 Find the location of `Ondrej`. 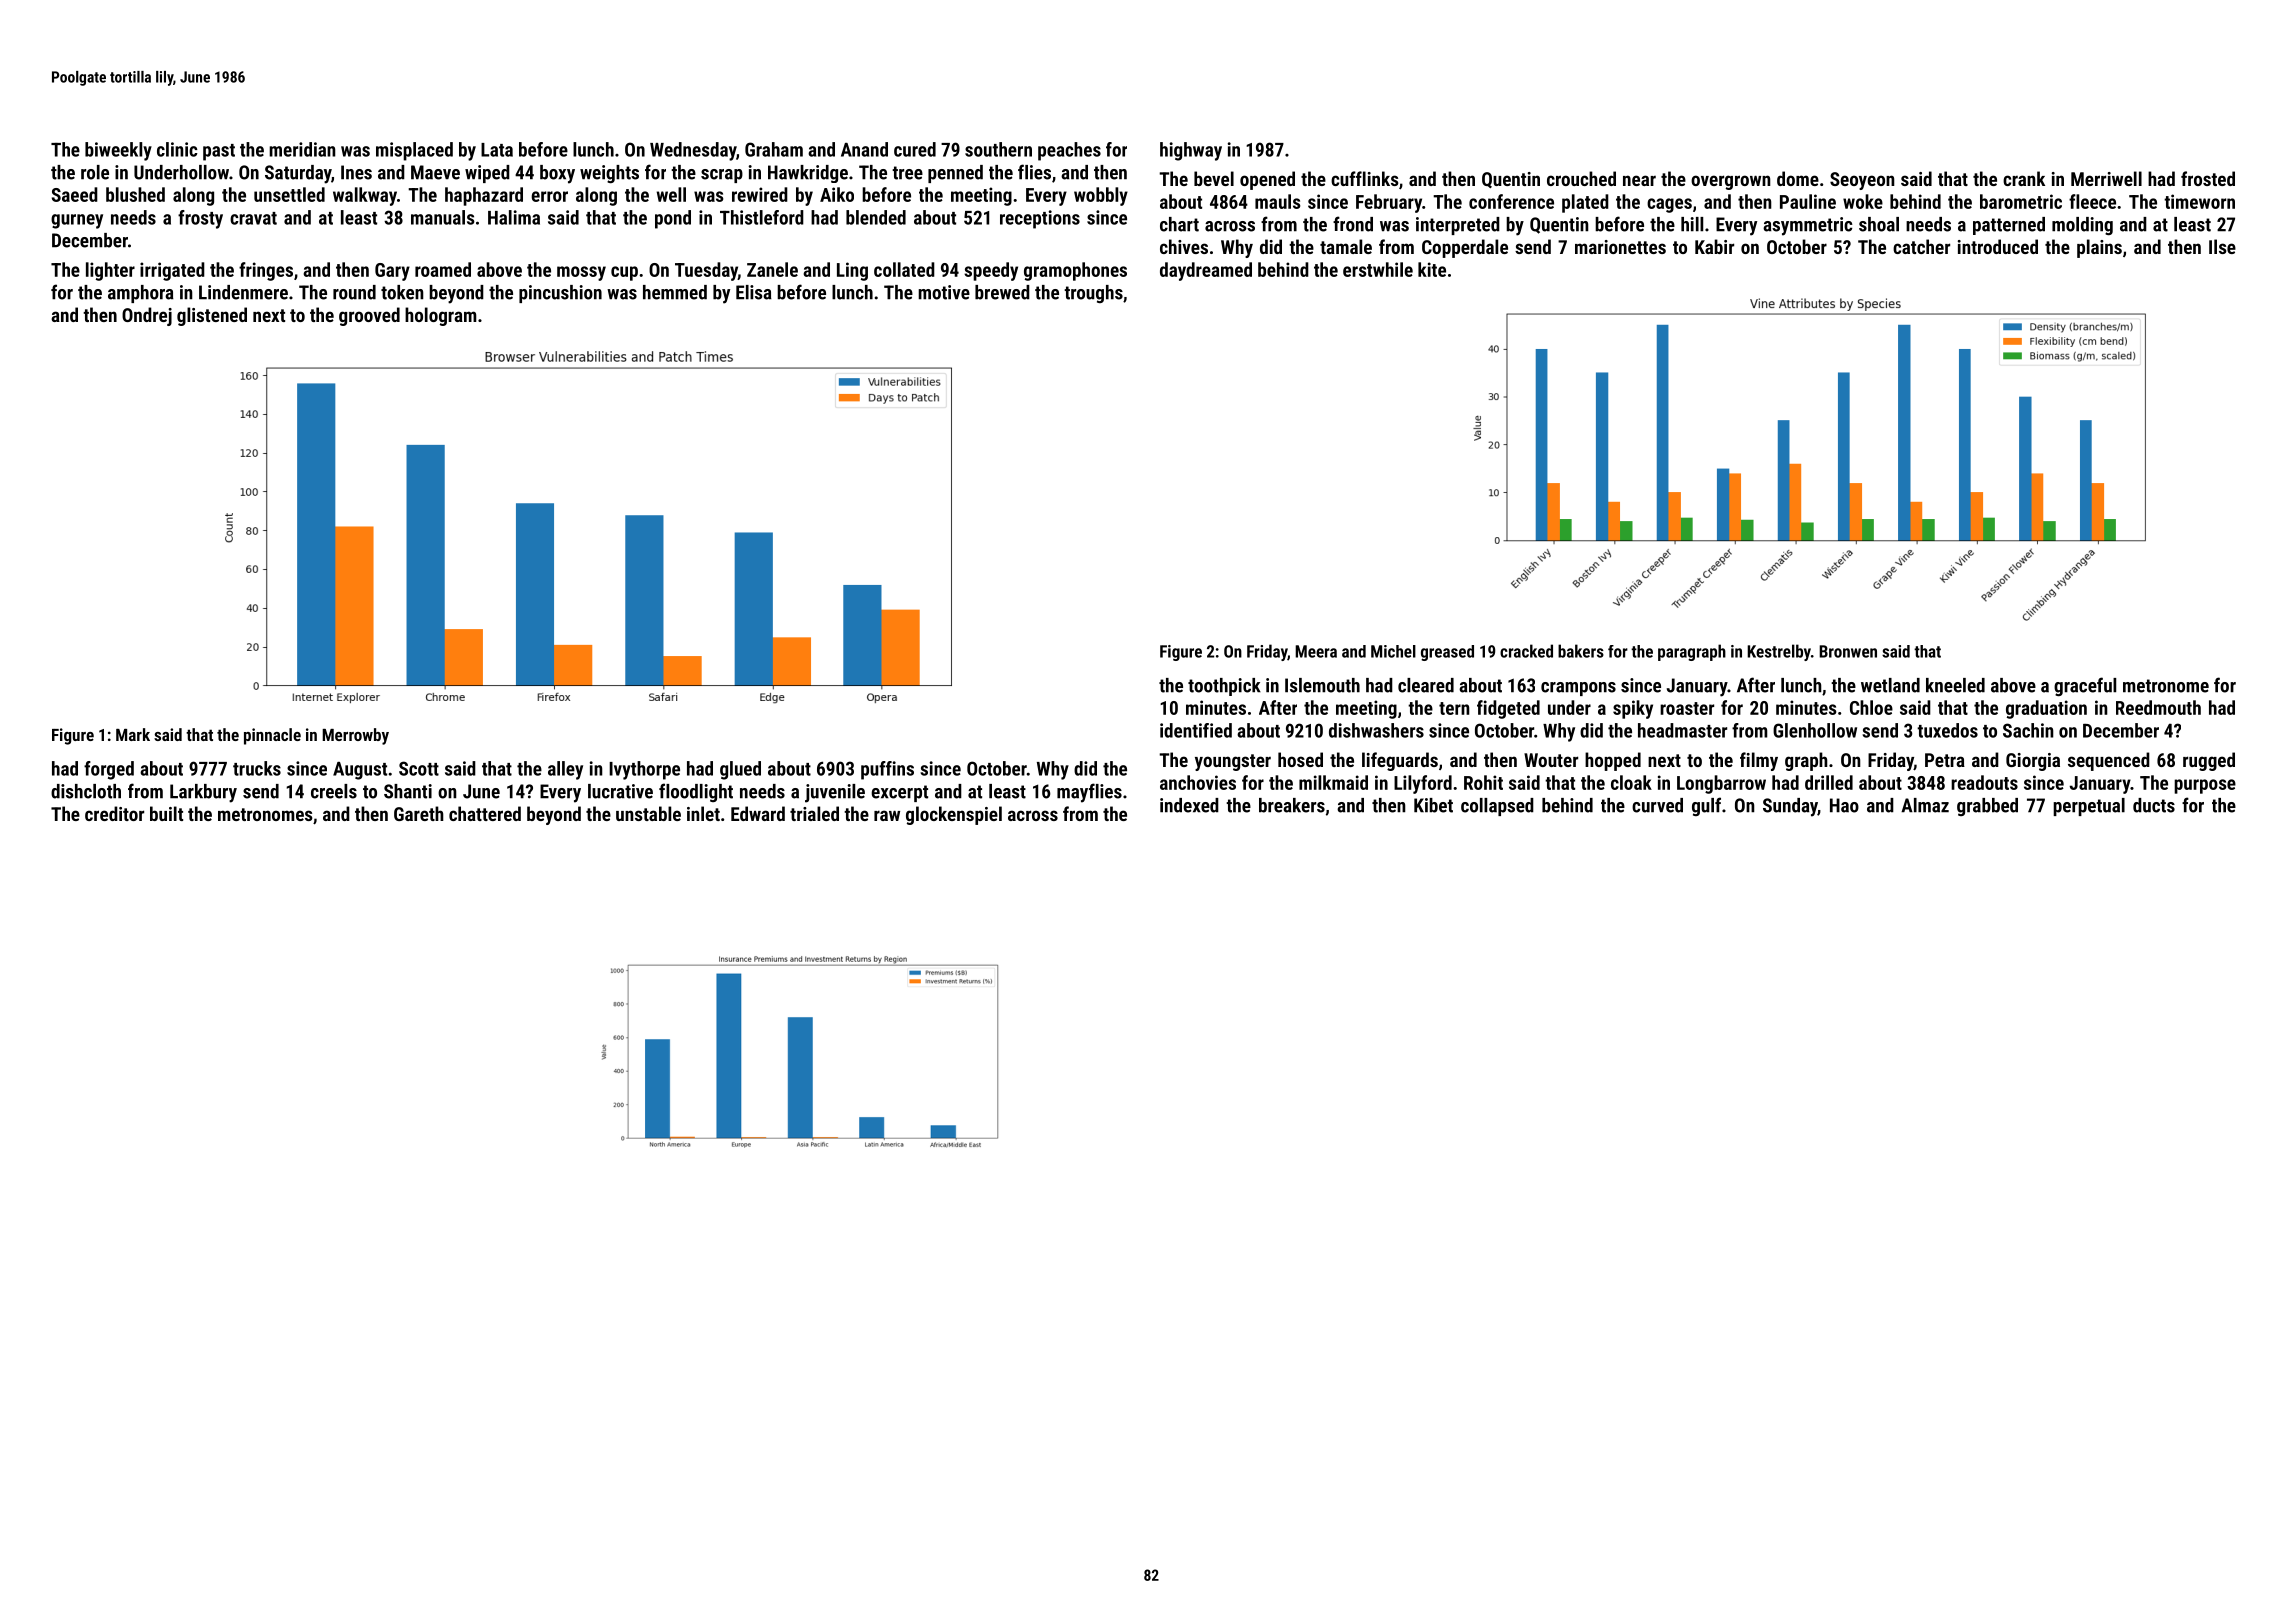

Ondrej is located at coordinates (147, 316).
